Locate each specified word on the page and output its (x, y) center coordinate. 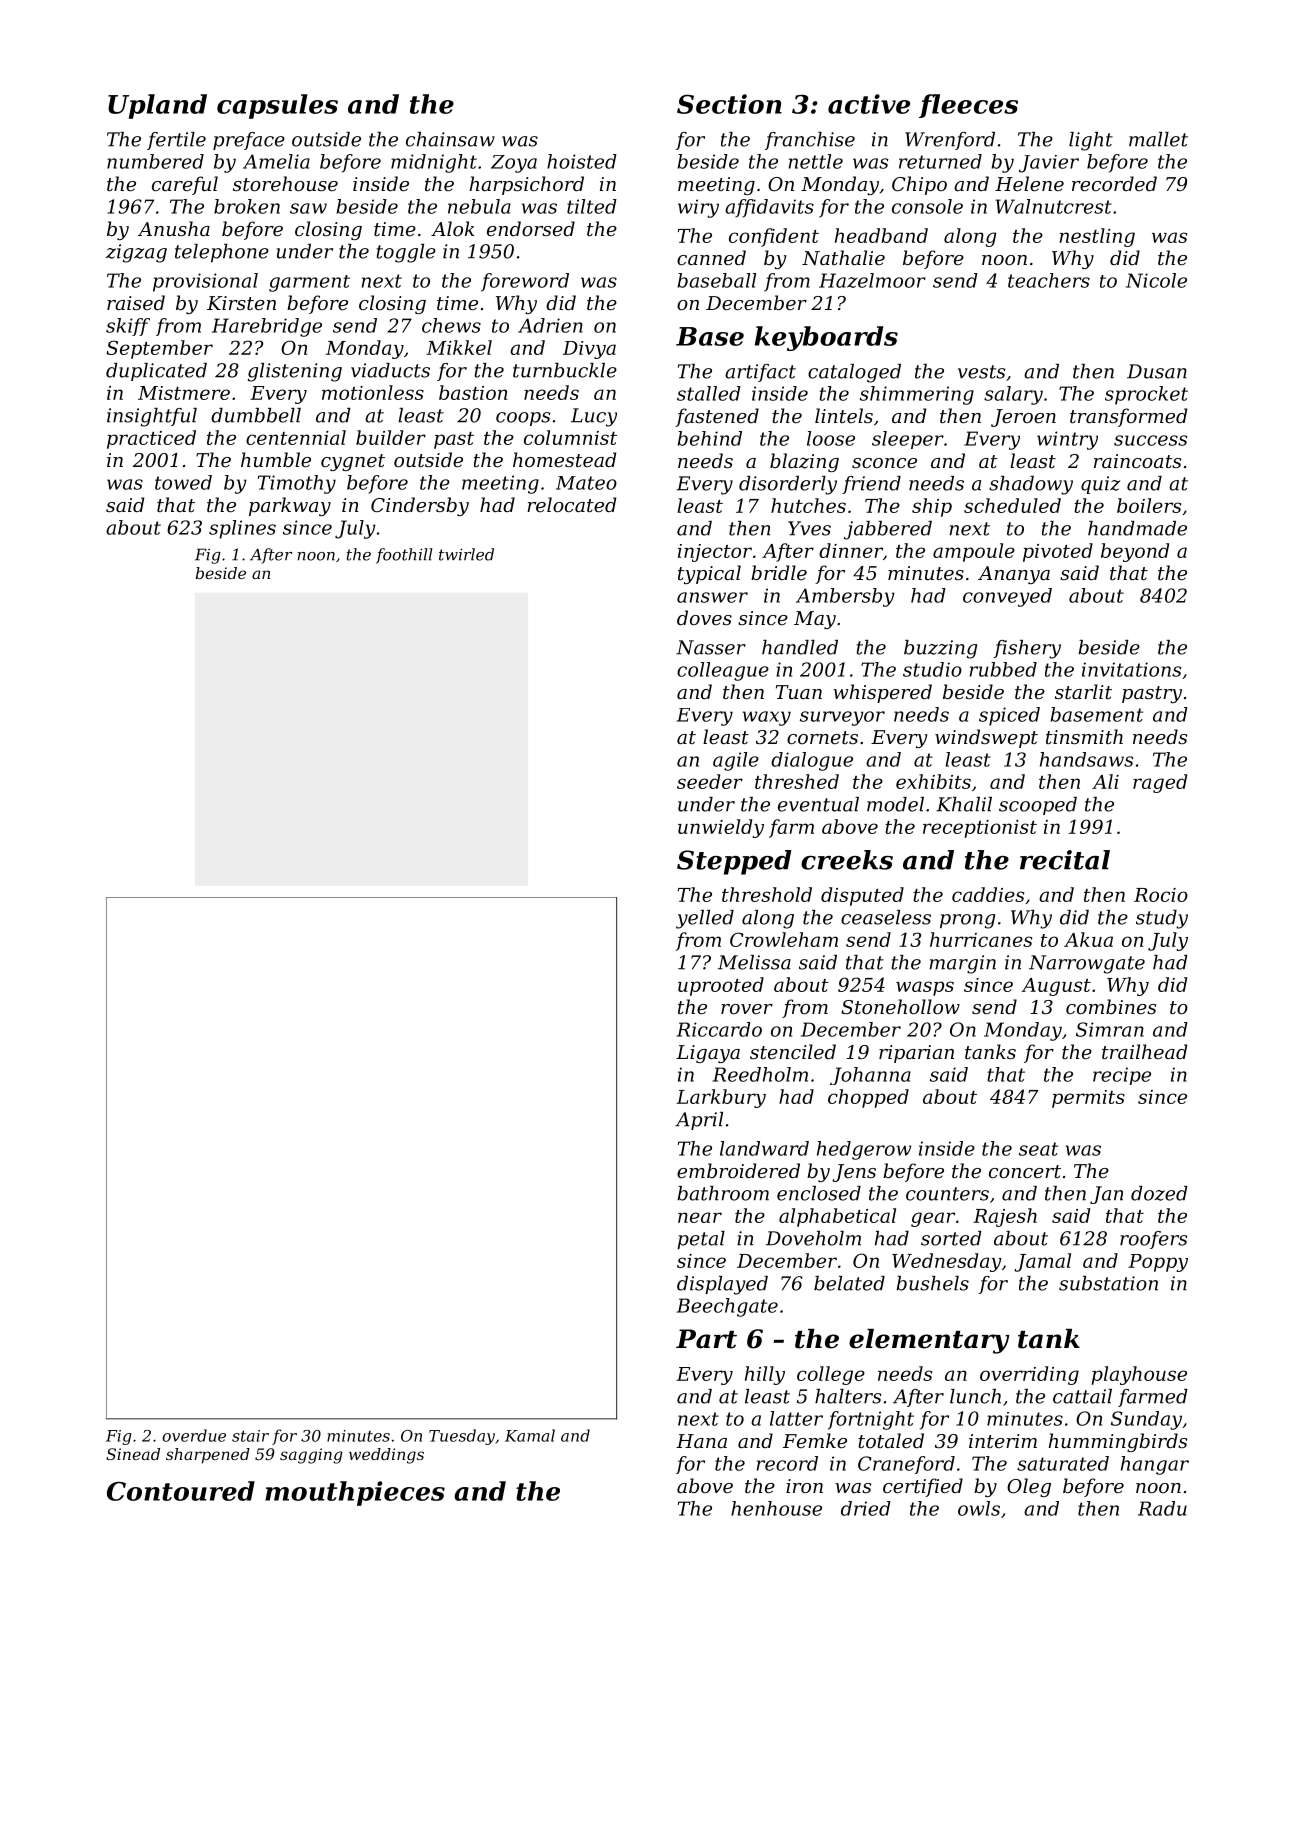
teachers (1049, 280)
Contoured (181, 1491)
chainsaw (450, 139)
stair (250, 1436)
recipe (1122, 1076)
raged (1160, 783)
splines (242, 529)
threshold (767, 894)
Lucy (594, 417)
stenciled (793, 1051)
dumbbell (256, 415)
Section (729, 104)
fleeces (968, 106)
